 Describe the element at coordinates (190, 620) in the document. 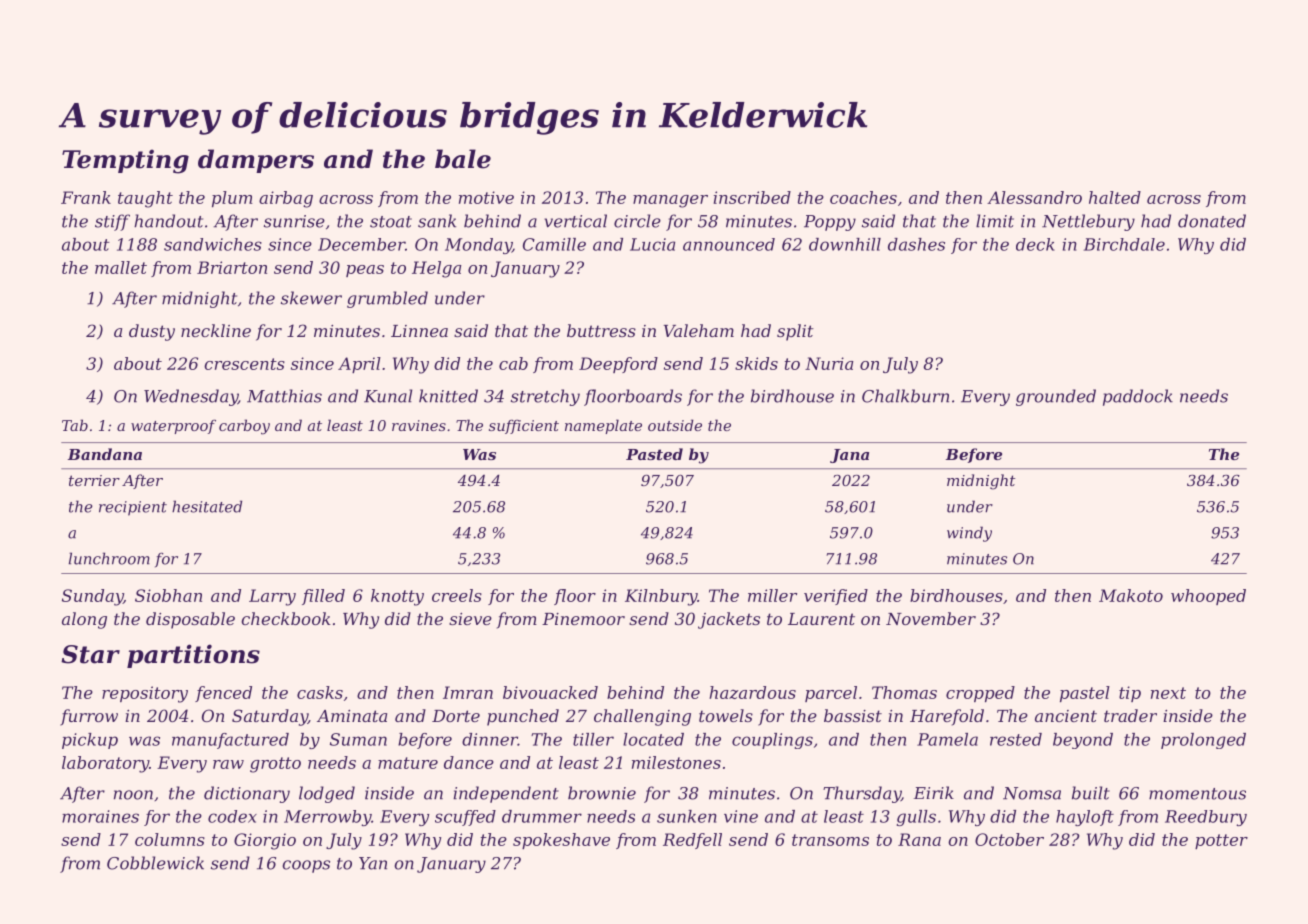

I see `disposable` at that location.
